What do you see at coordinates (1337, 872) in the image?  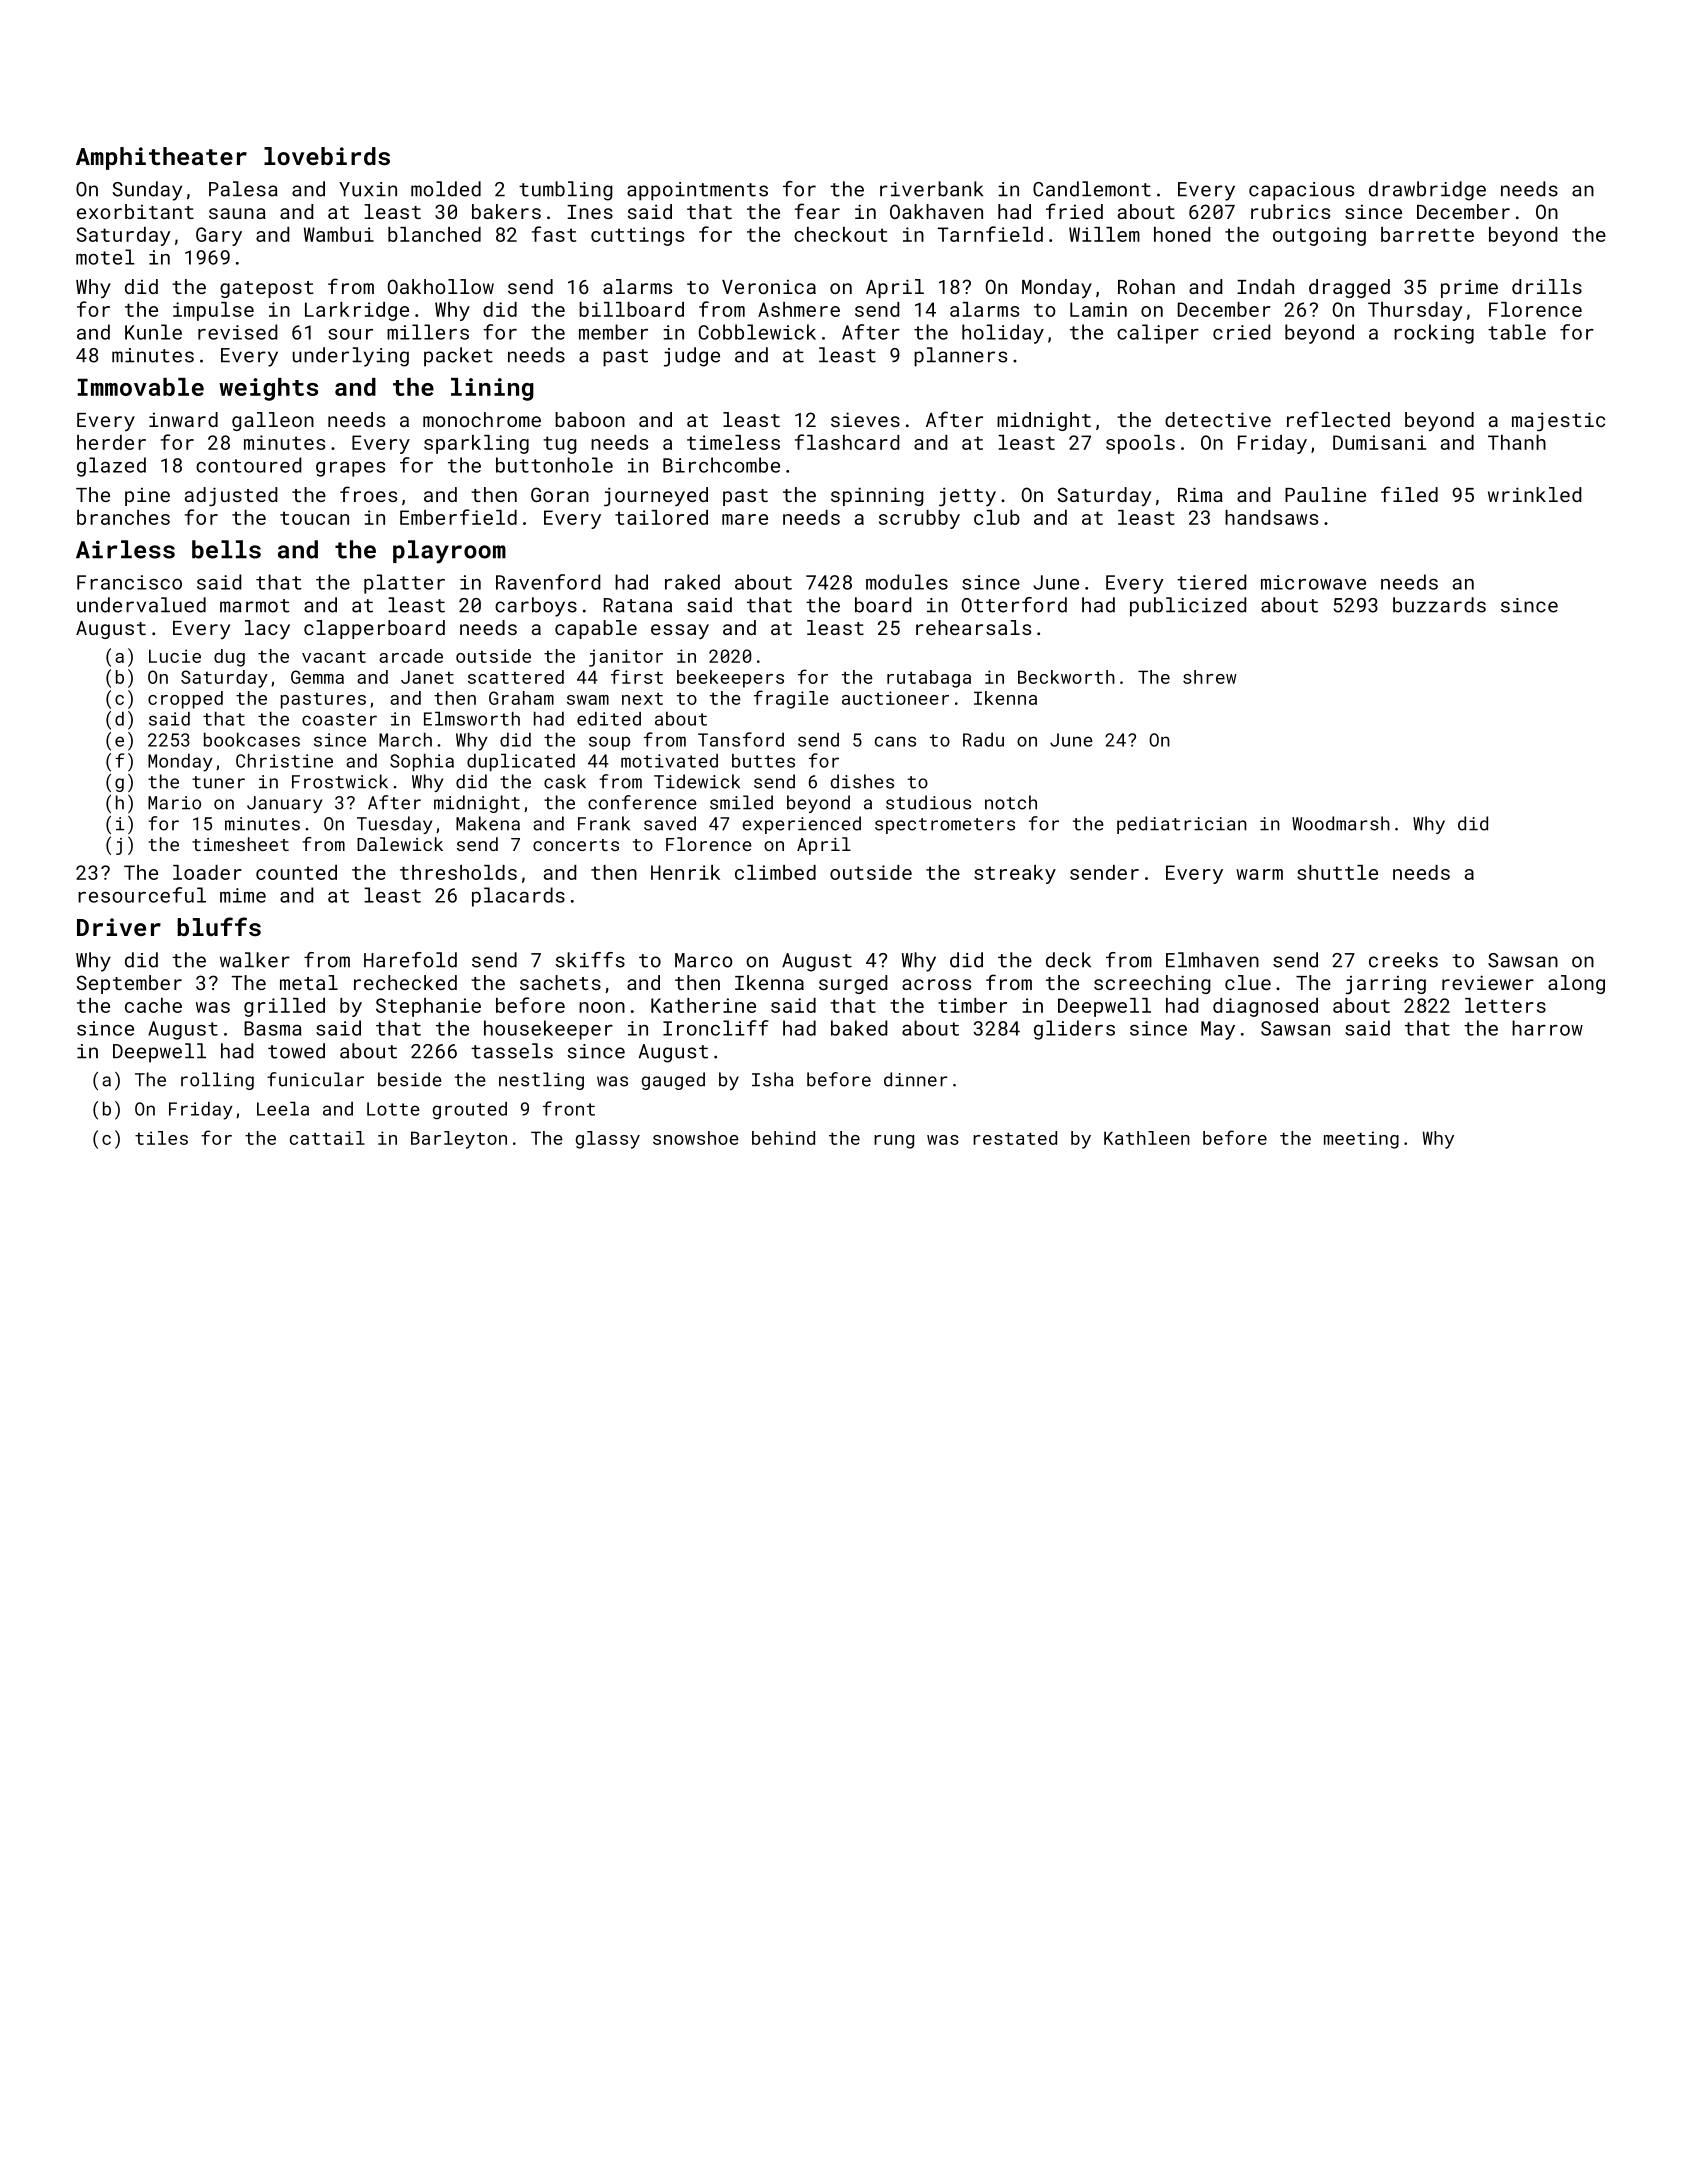 I see `shuttle` at bounding box center [1337, 872].
